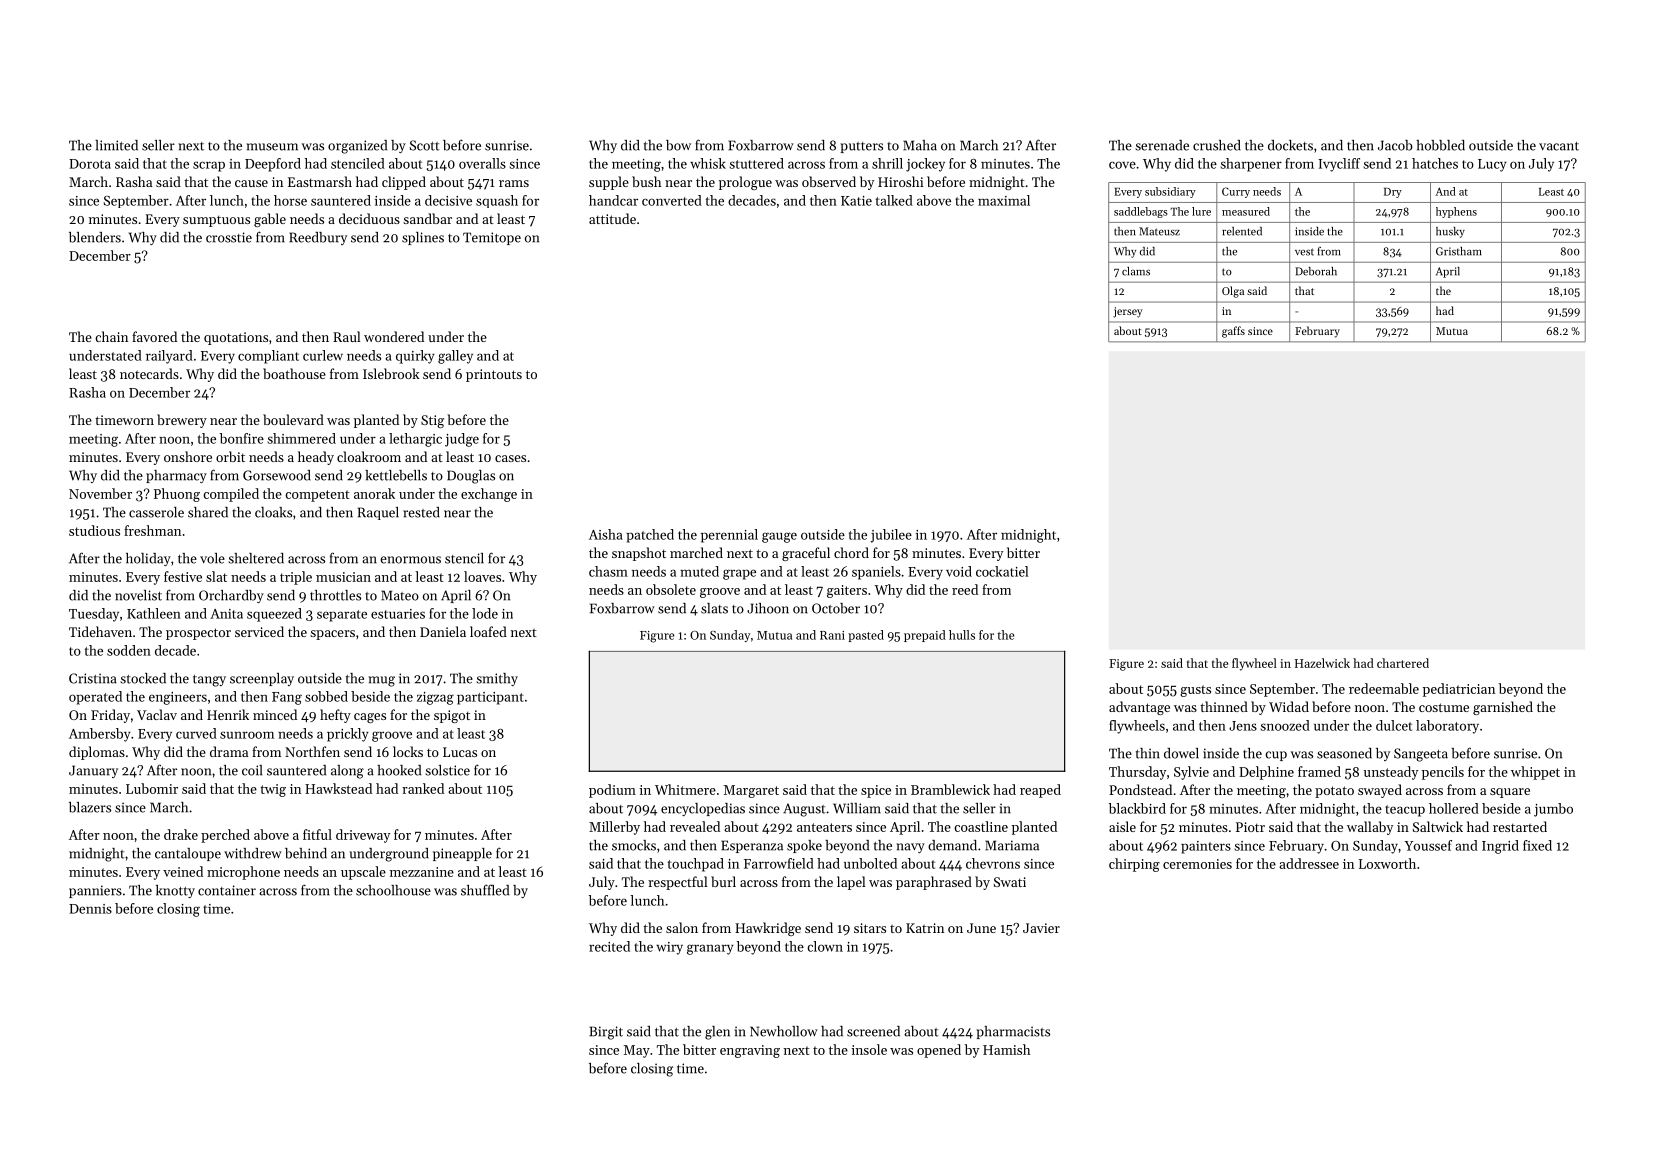 The height and width of the page is (1170, 1654). Describe the element at coordinates (750, 1051) in the page. I see `engraving` at that location.
